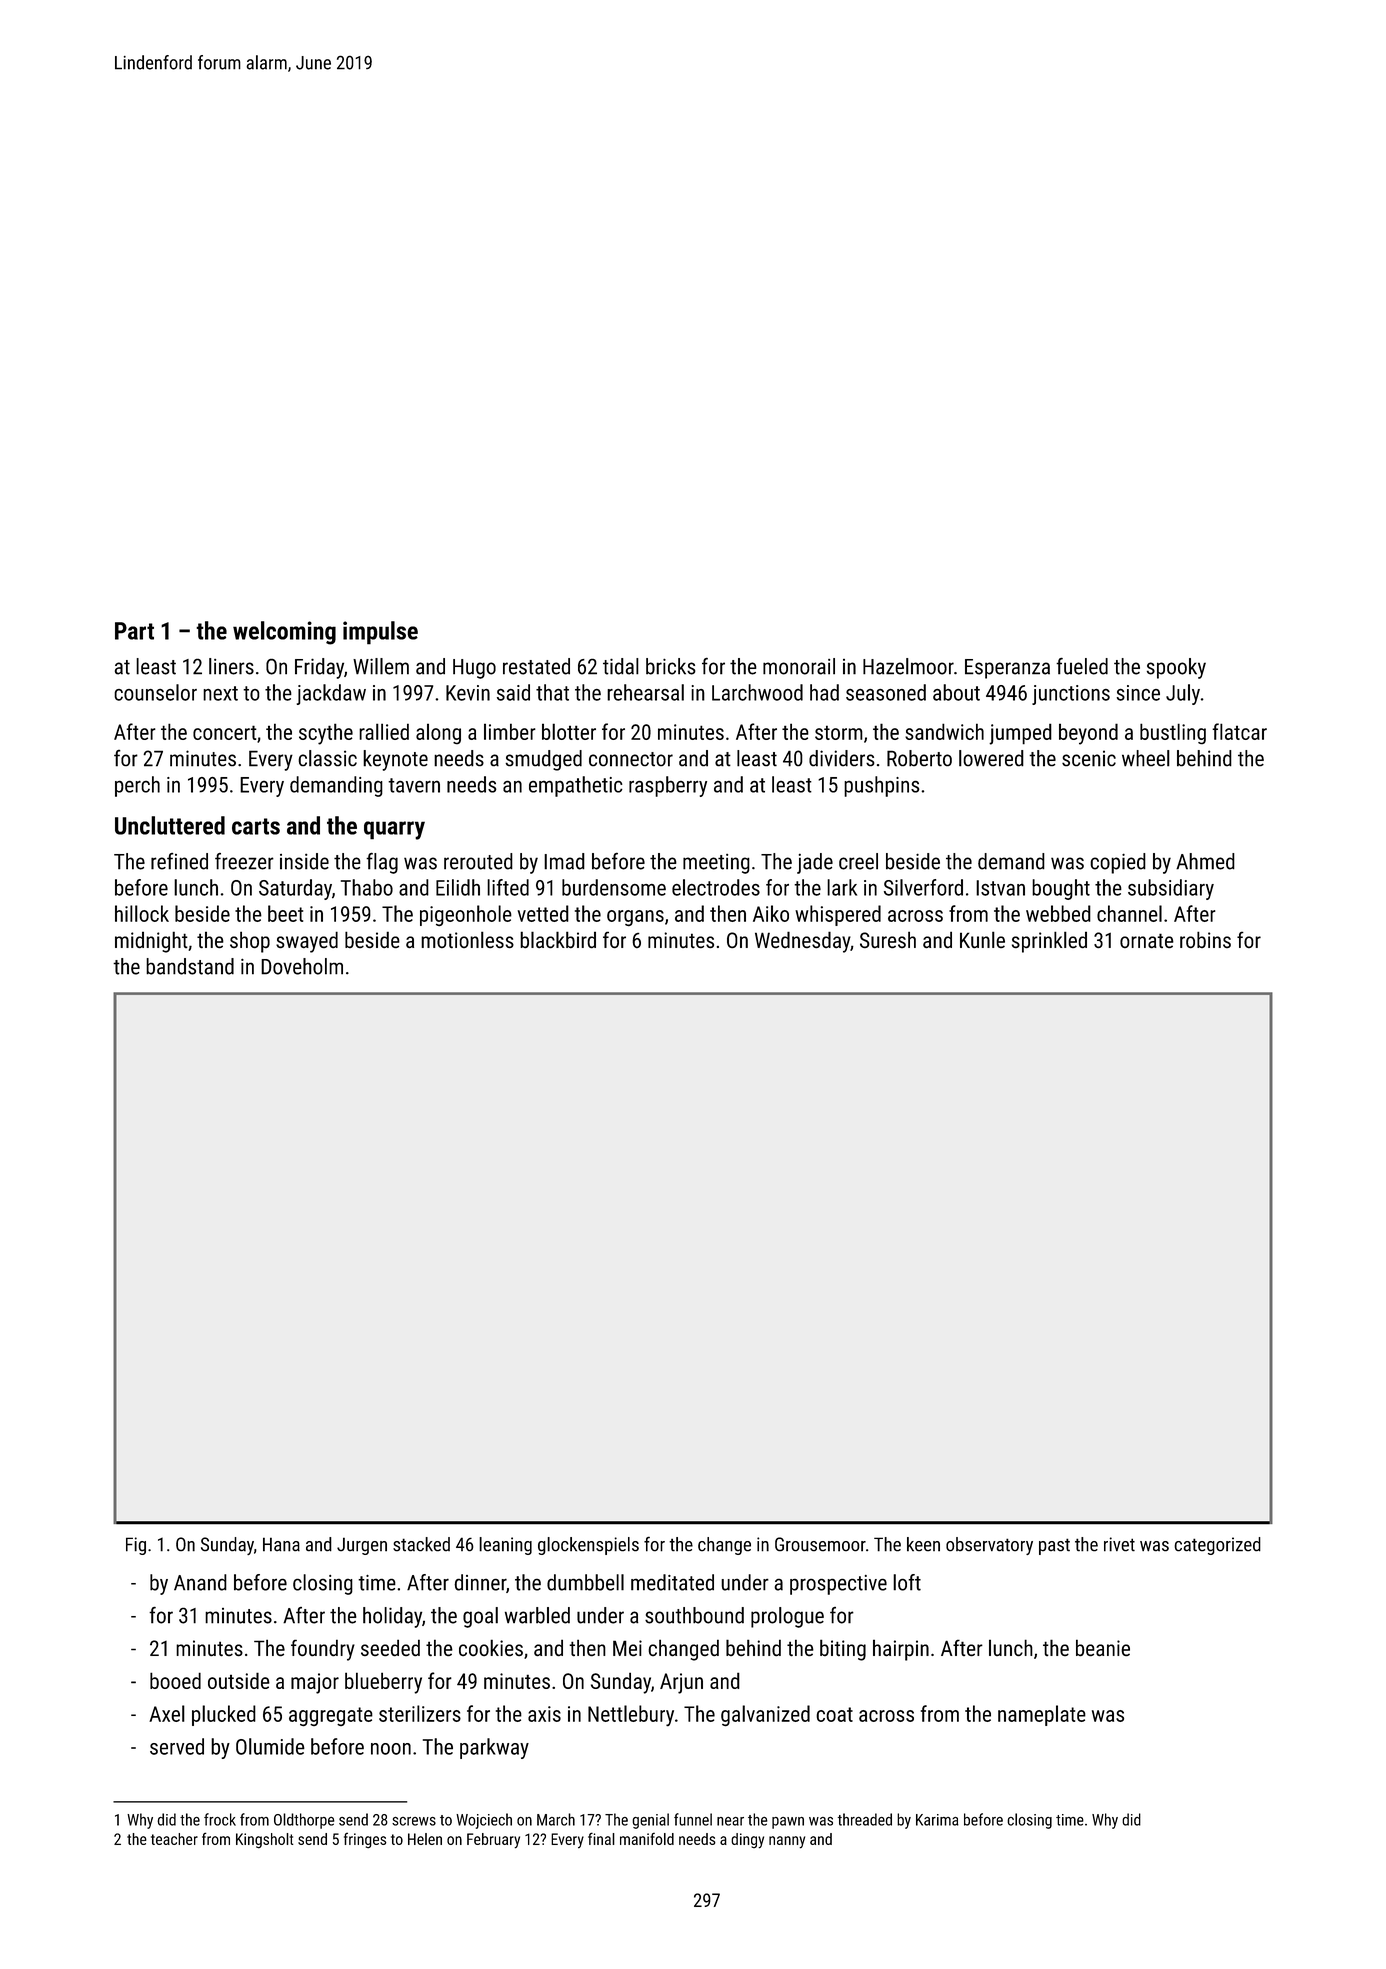  I want to click on welcoming, so click(284, 633).
